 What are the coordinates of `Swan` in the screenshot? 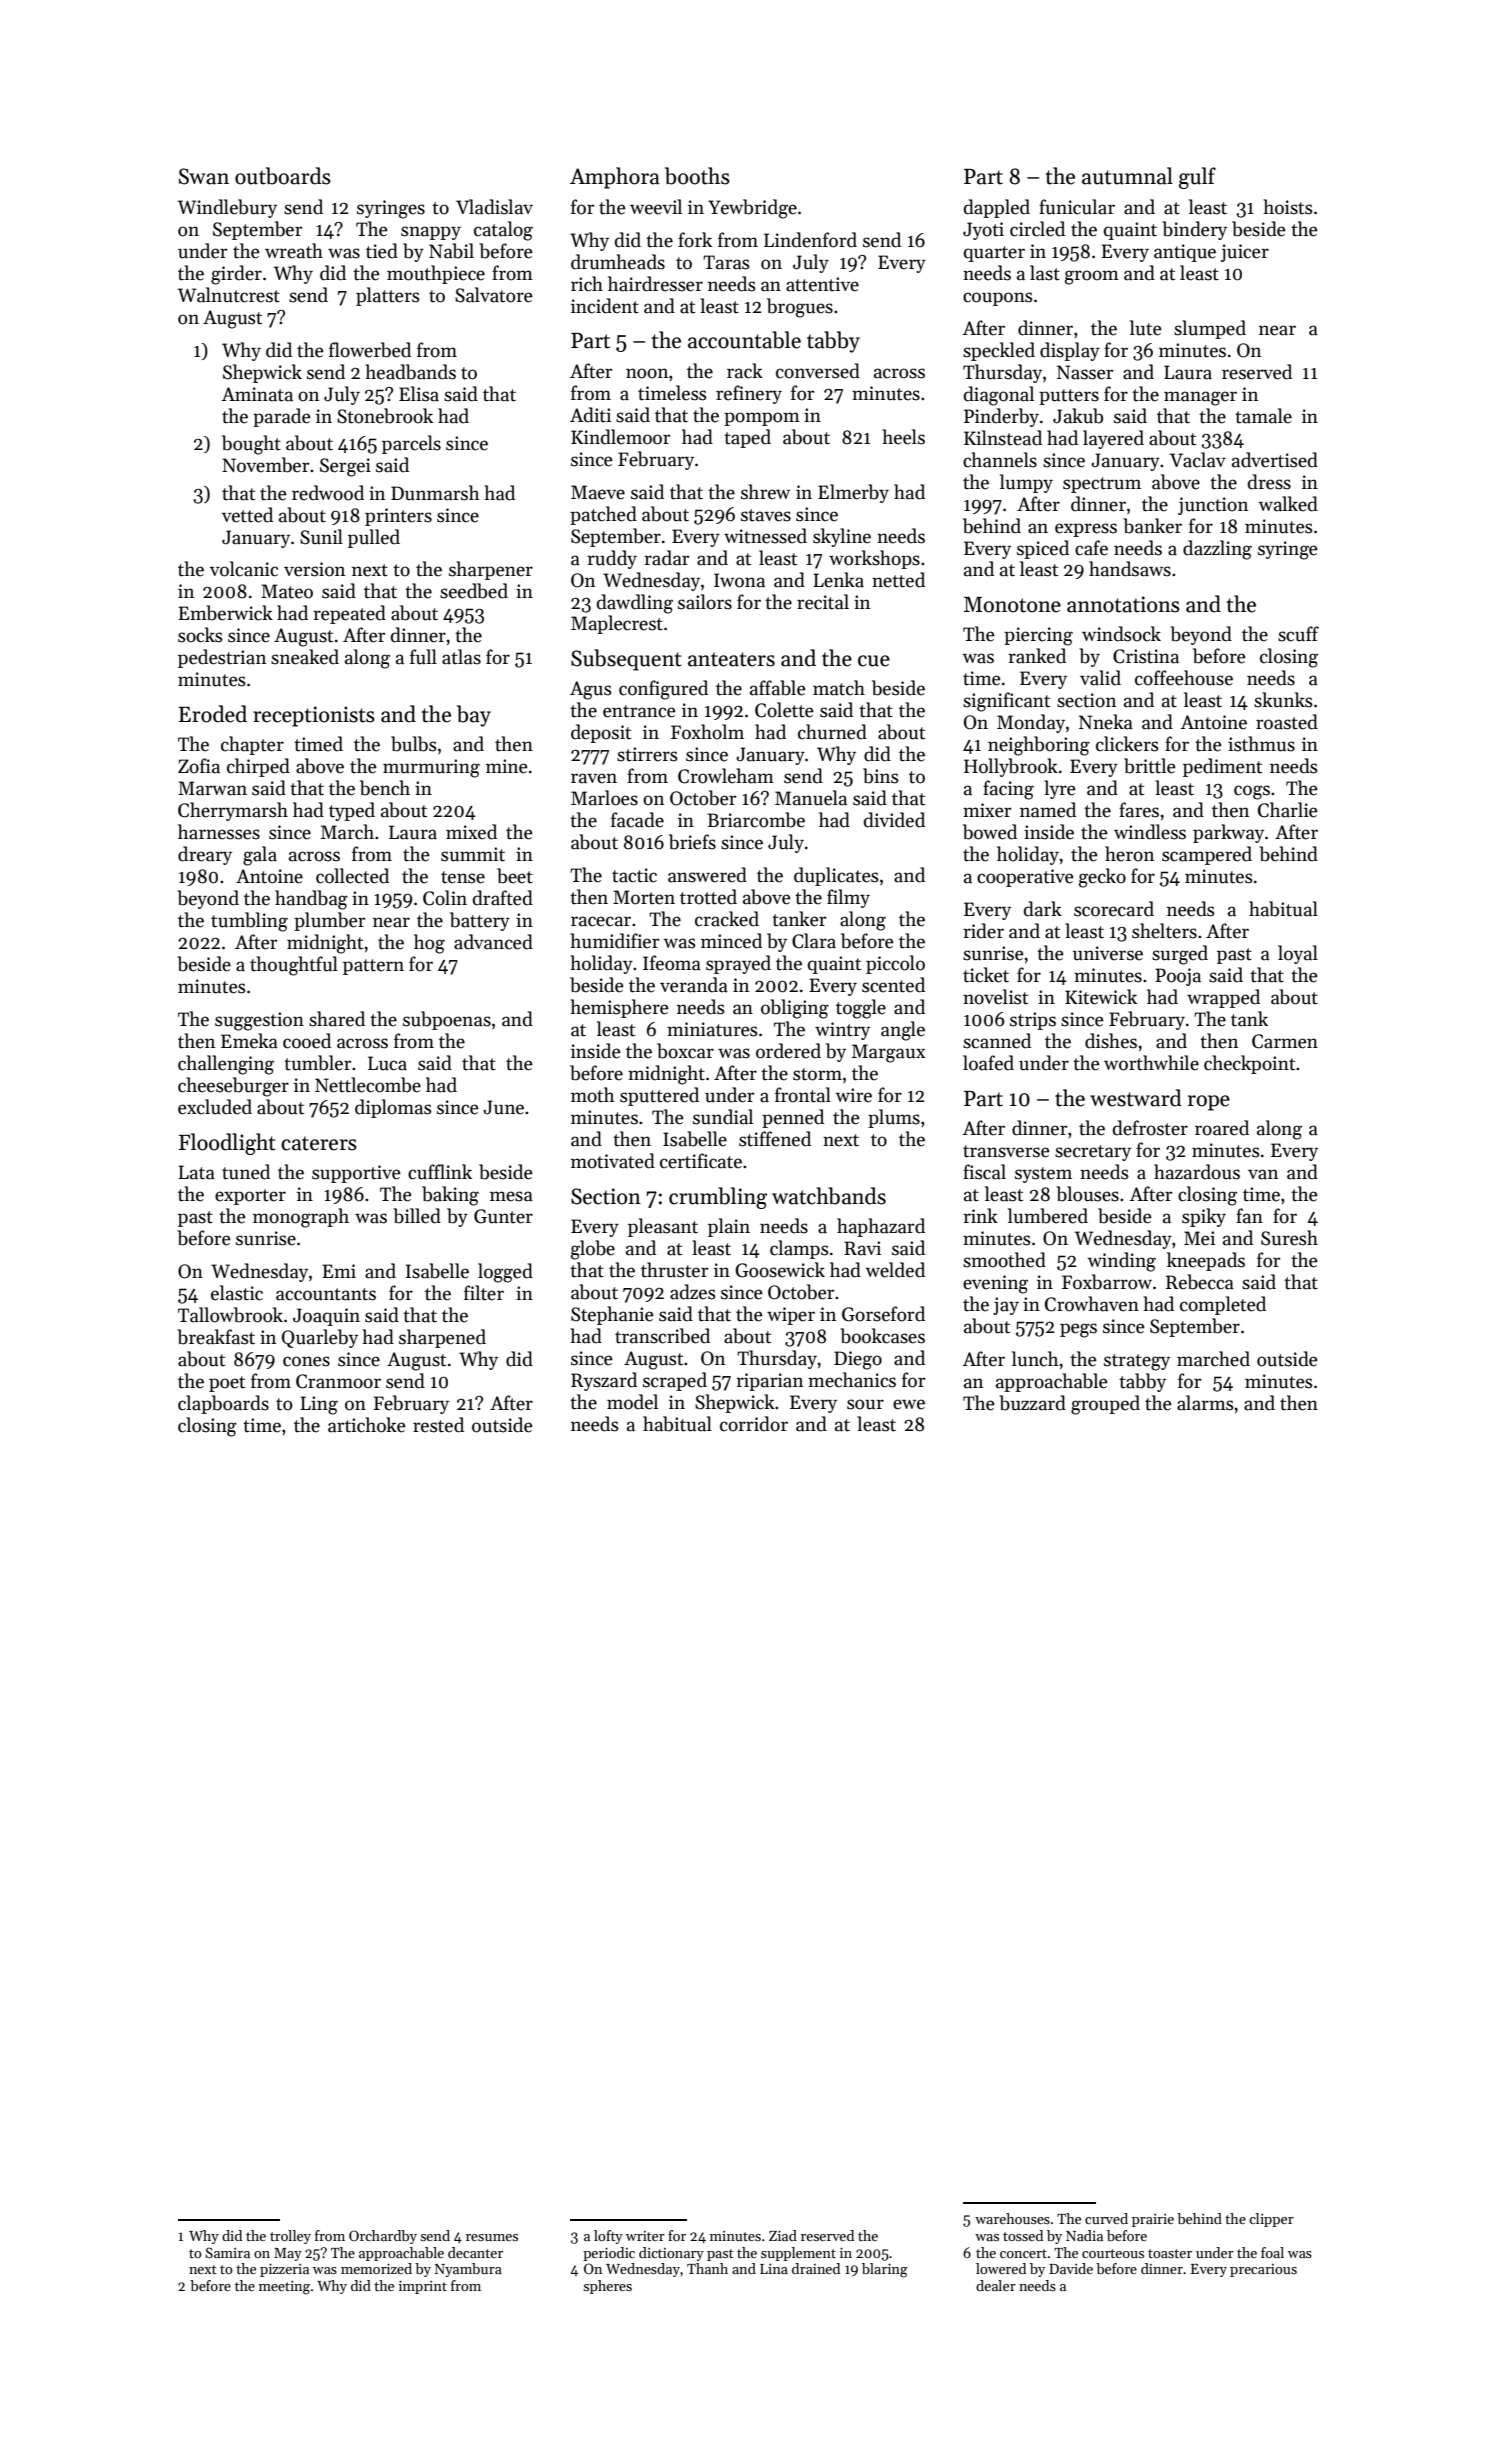 It's located at (204, 176).
